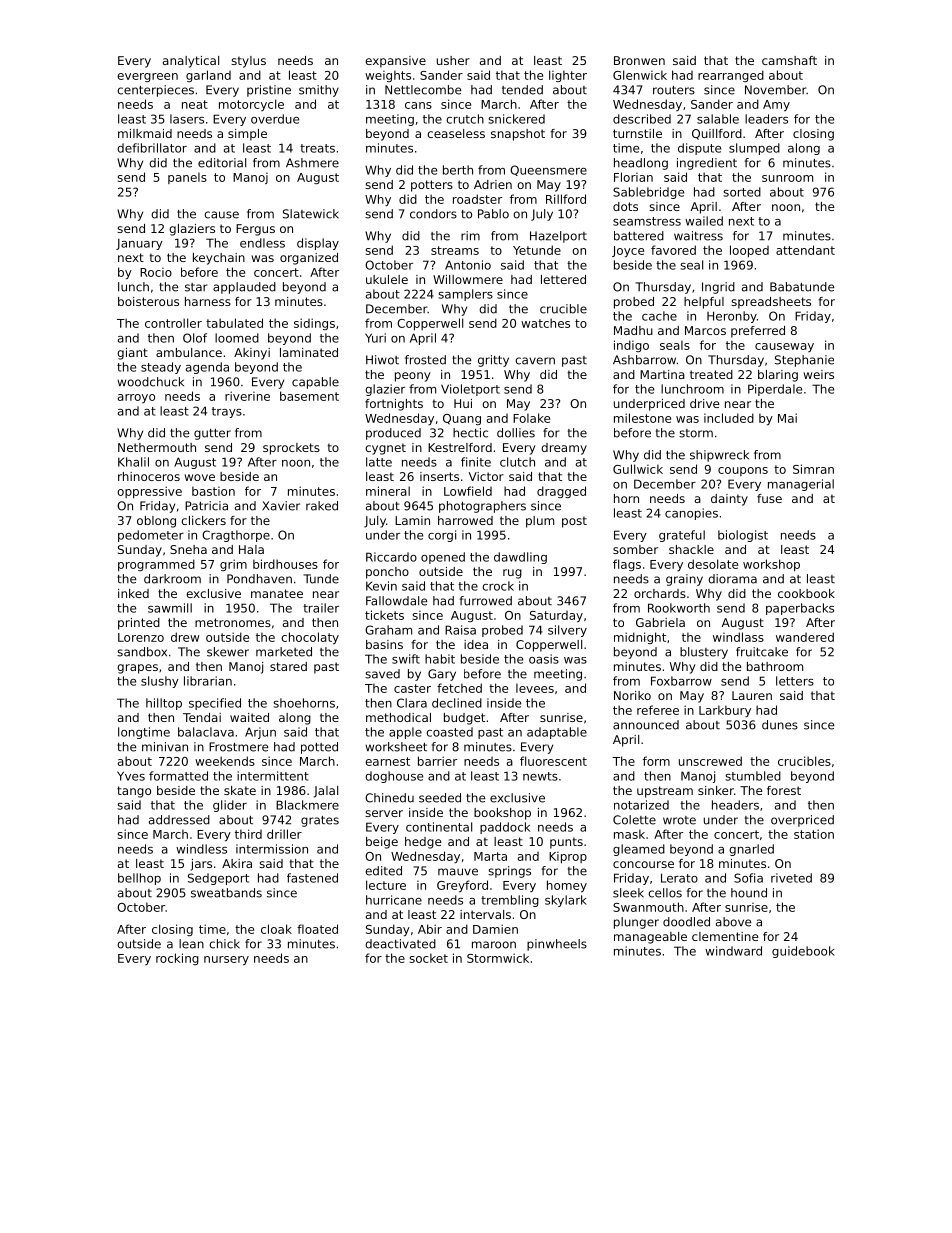 Image resolution: width=952 pixels, height=1233 pixels. Describe the element at coordinates (310, 638) in the document. I see `chocolaty` at that location.
